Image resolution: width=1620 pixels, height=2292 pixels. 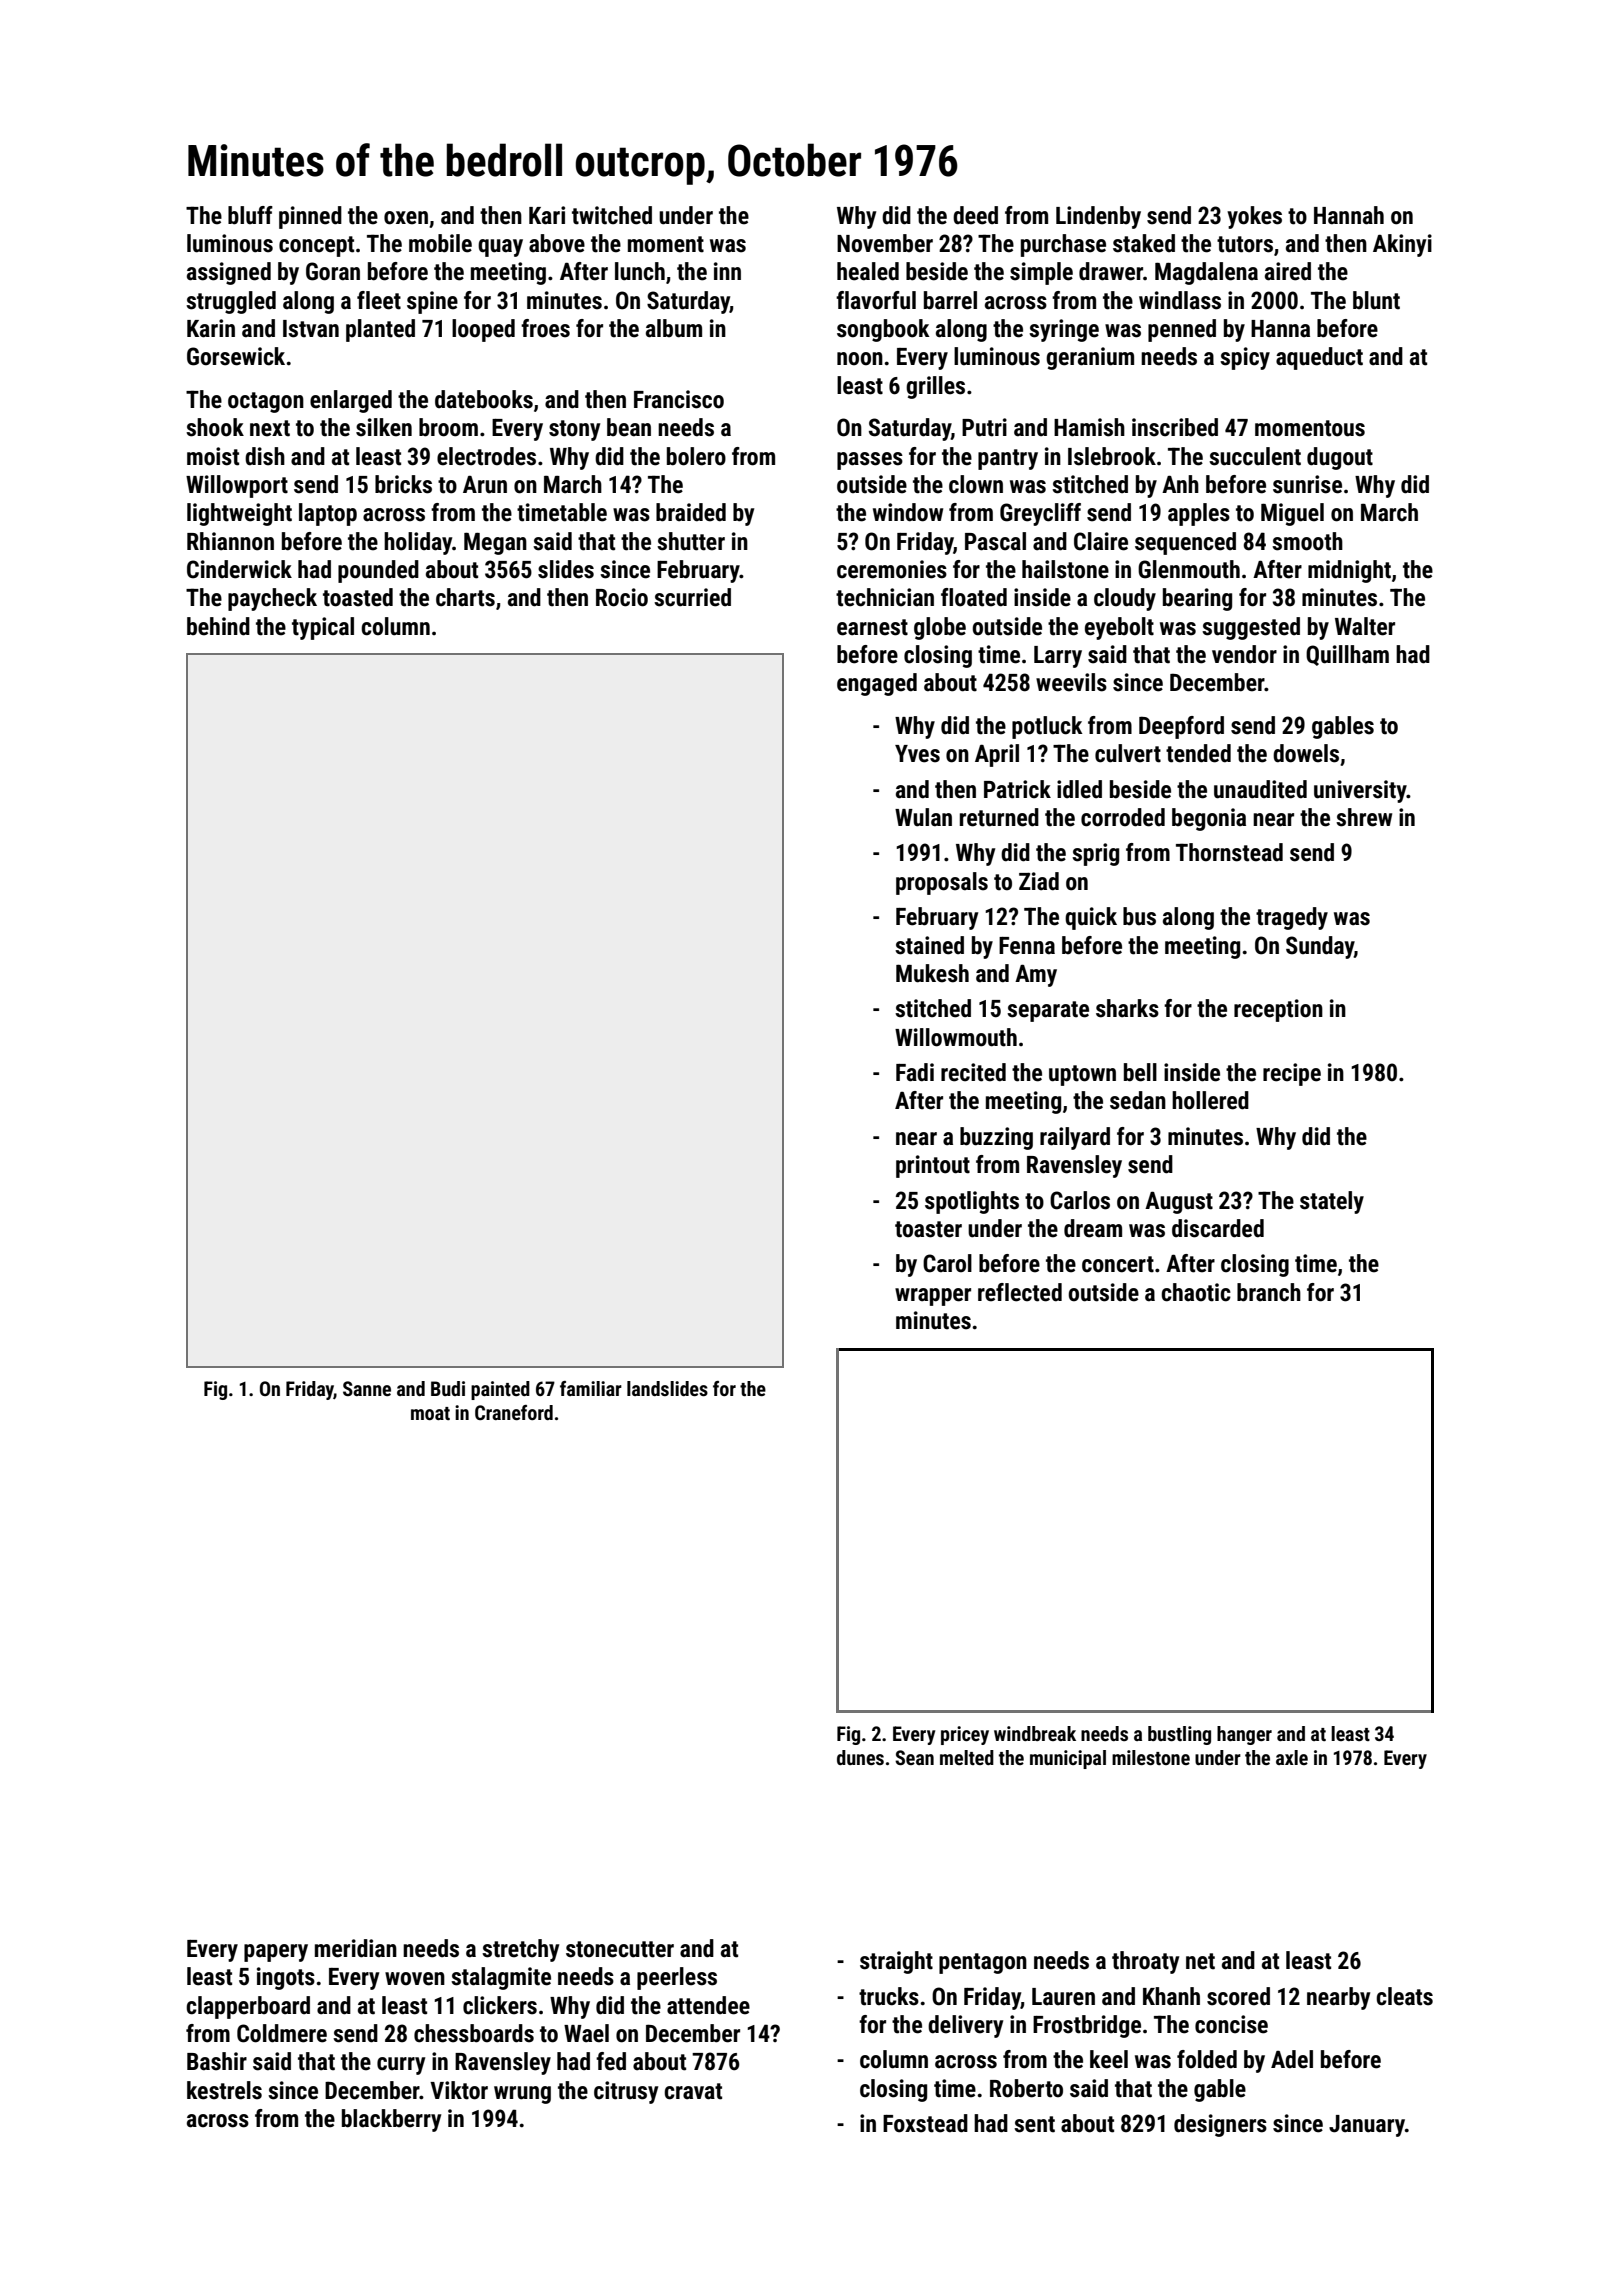 What do you see at coordinates (224, 2090) in the screenshot?
I see `kestrels` at bounding box center [224, 2090].
